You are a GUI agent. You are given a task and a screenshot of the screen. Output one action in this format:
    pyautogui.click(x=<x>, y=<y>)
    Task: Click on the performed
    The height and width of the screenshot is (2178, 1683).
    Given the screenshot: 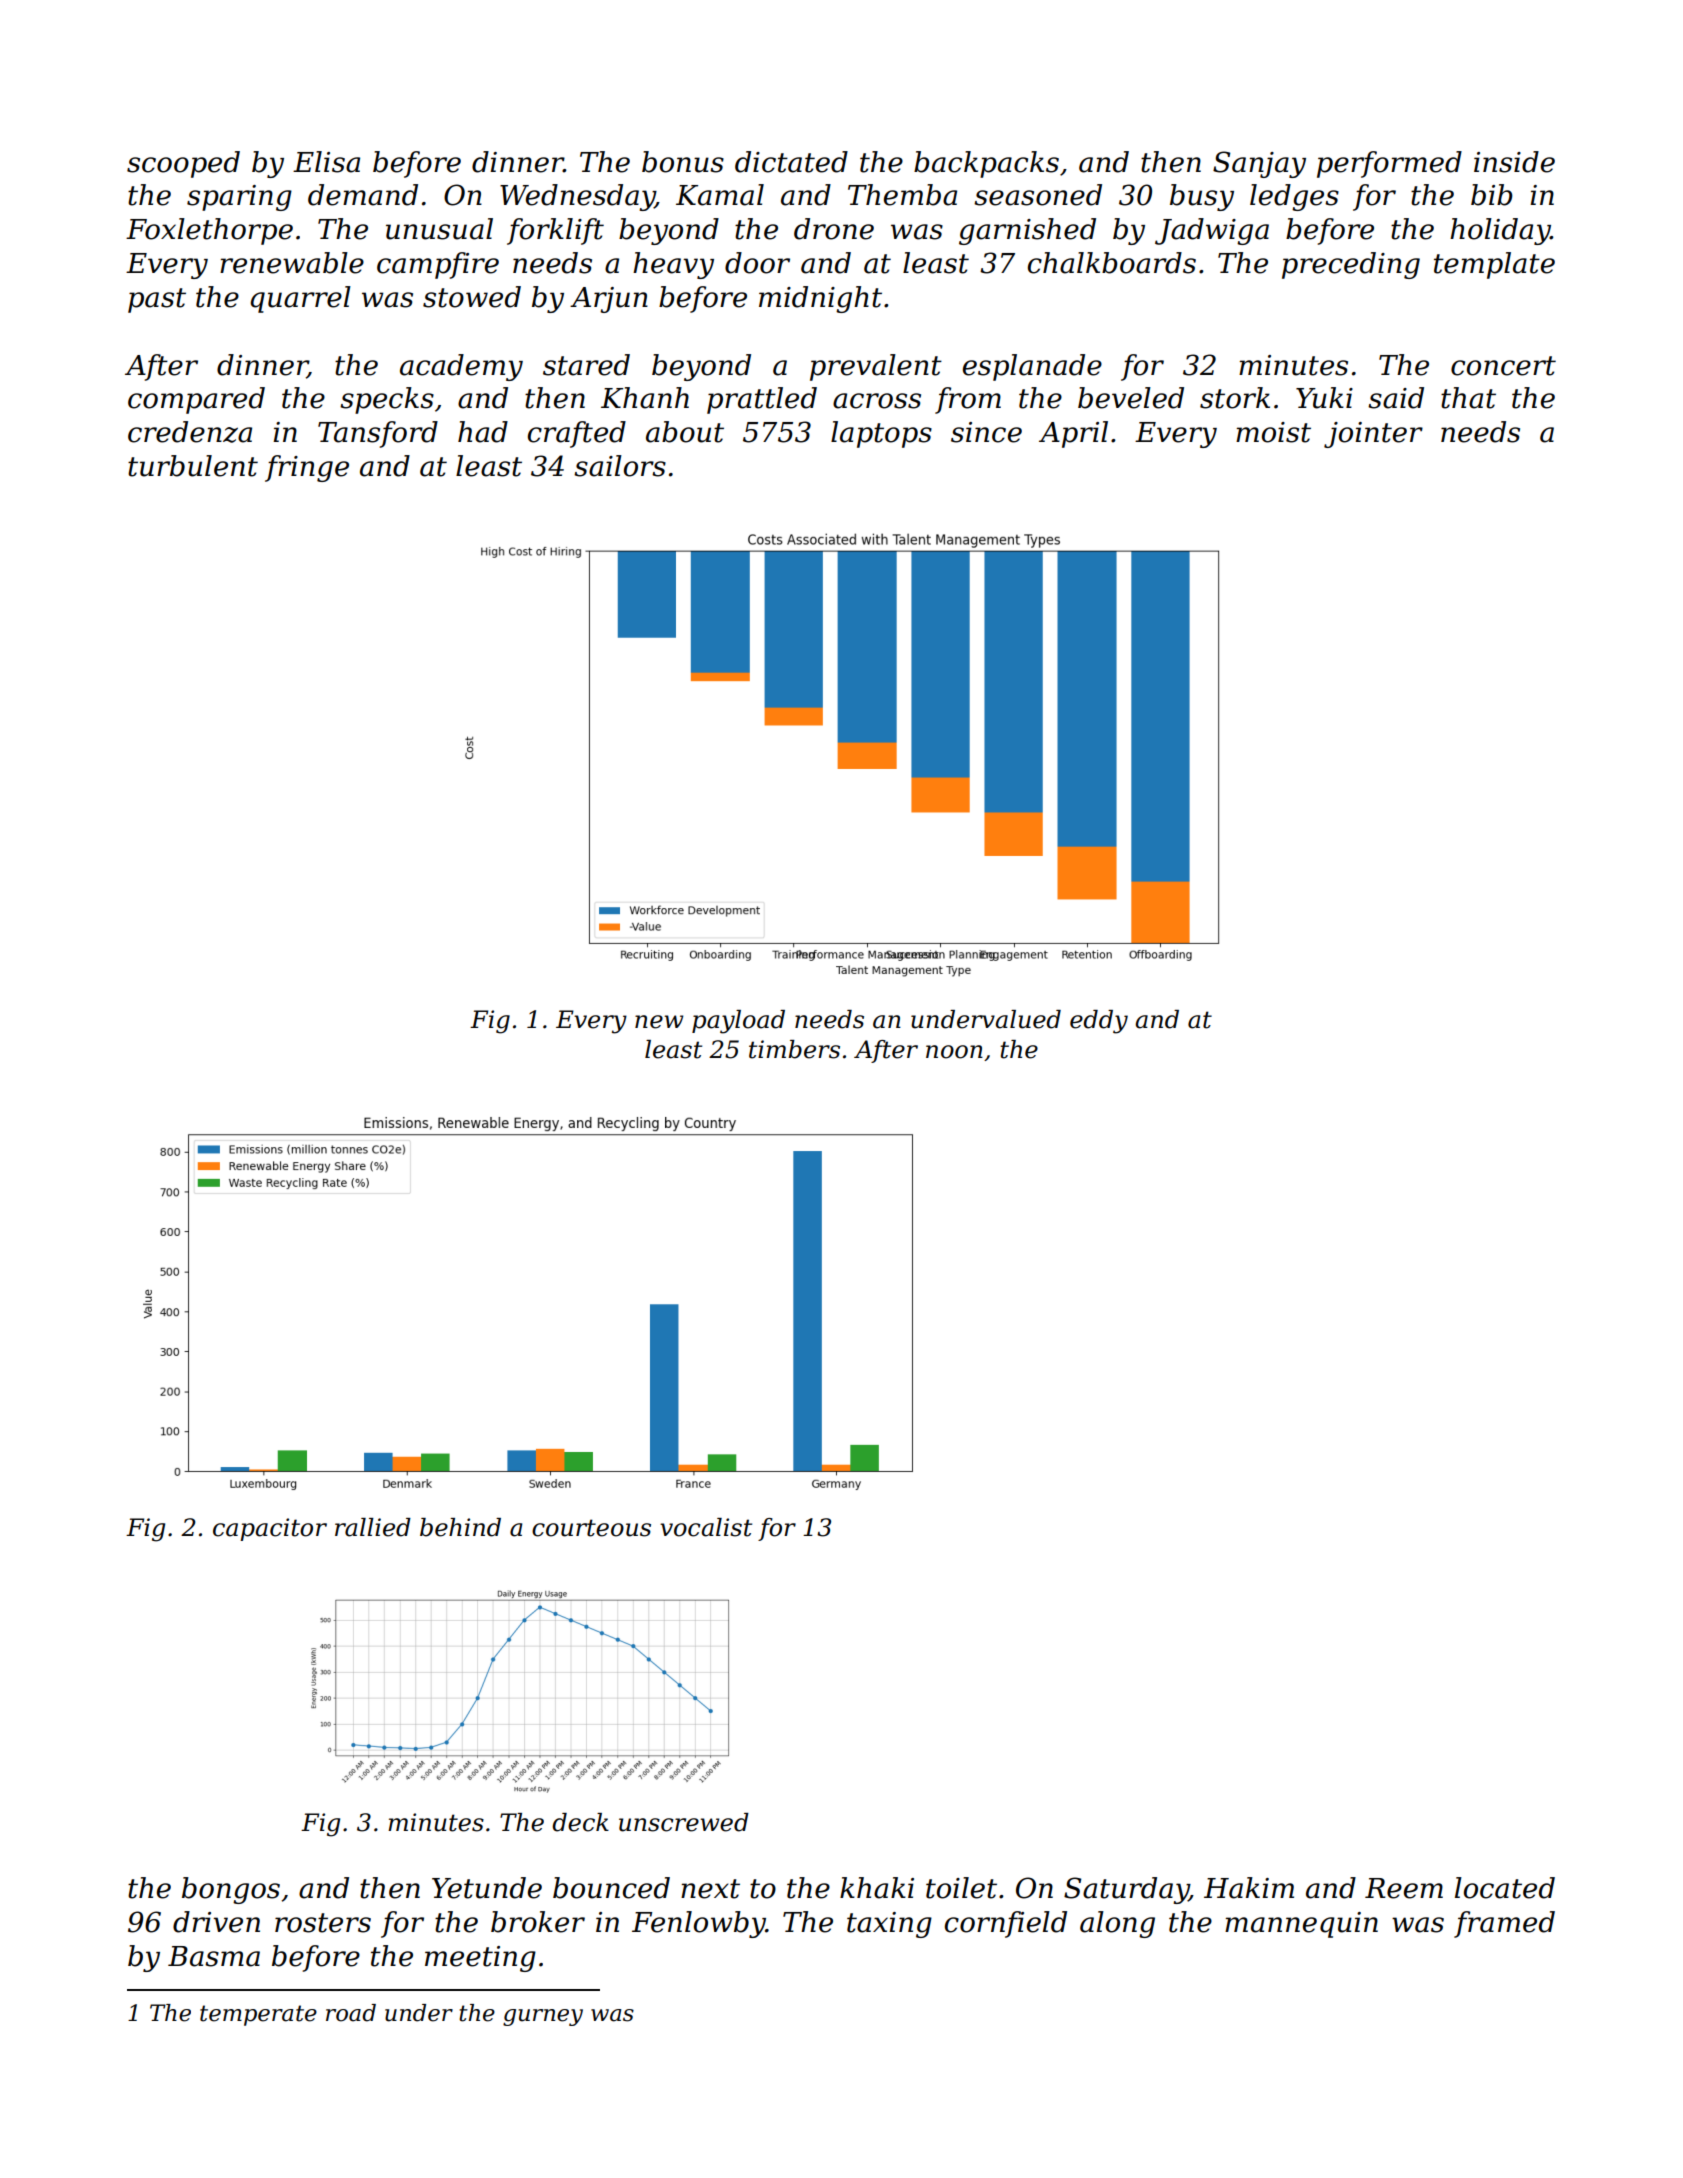 What is the action you would take?
    pyautogui.click(x=1389, y=164)
